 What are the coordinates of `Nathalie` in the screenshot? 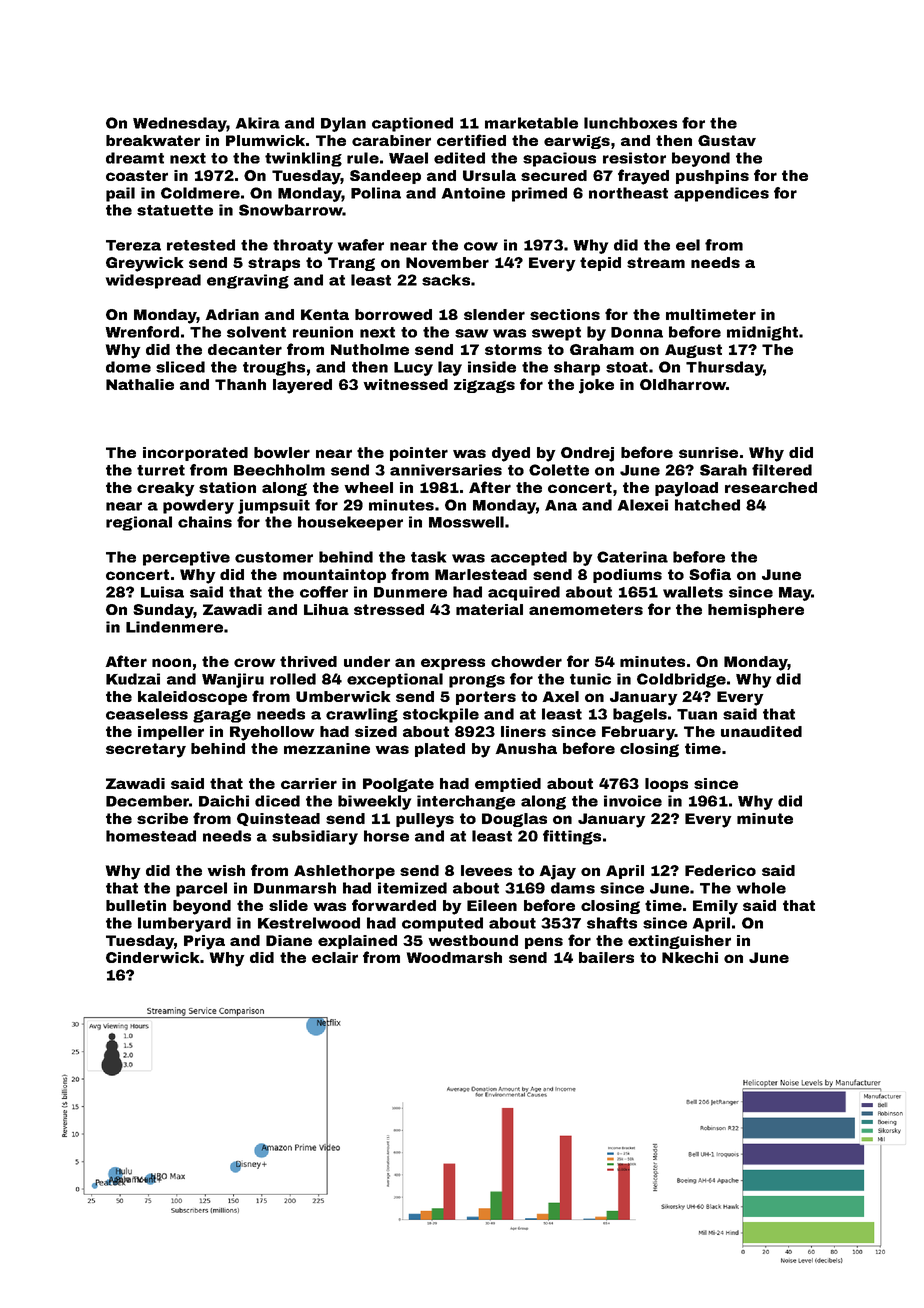 It's located at (140, 384).
